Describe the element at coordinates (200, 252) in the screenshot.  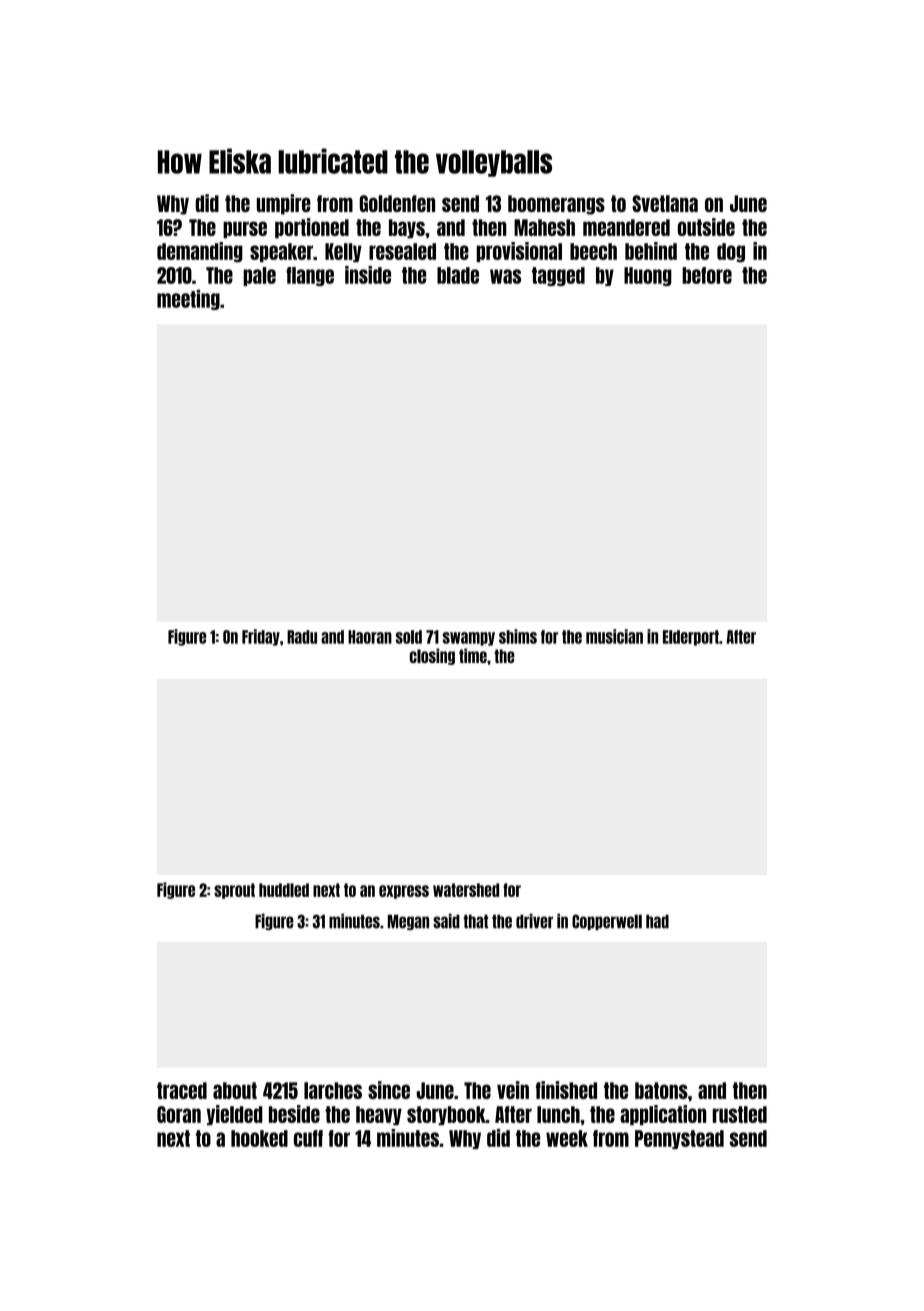
I see `demanding` at that location.
